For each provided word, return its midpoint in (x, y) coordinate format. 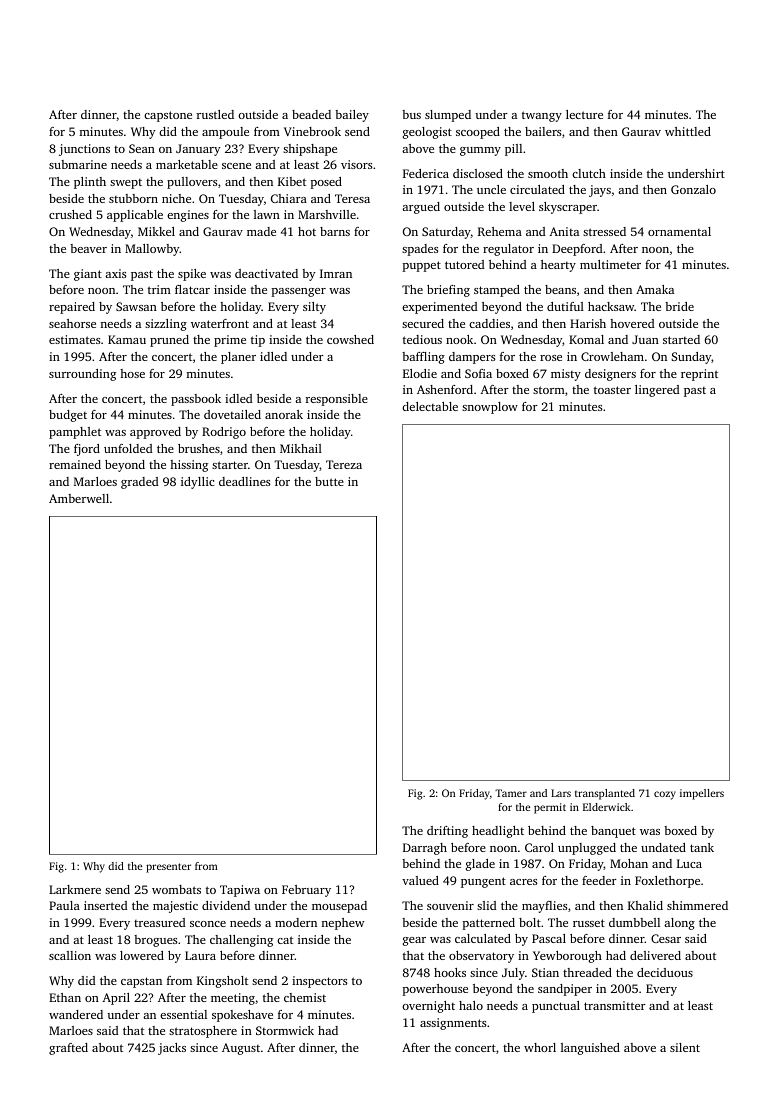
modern (296, 922)
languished (590, 1049)
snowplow (490, 408)
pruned (169, 341)
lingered (657, 391)
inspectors (319, 982)
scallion (70, 955)
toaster (612, 390)
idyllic (198, 483)
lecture (584, 114)
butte (329, 481)
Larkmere (75, 889)
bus (411, 114)
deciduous (665, 972)
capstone (168, 116)
